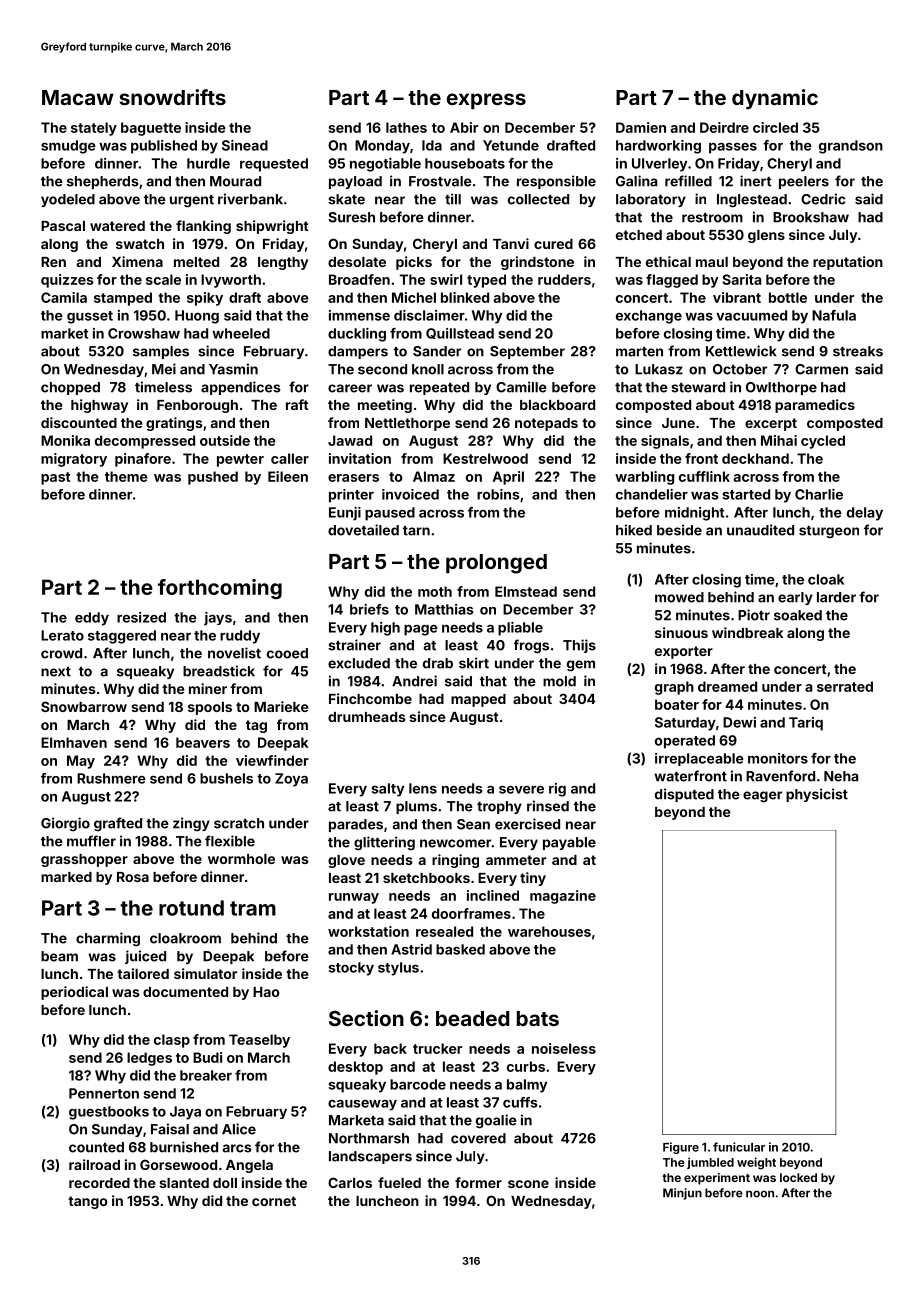 Image resolution: width=924 pixels, height=1308 pixels. Describe the element at coordinates (151, 129) in the screenshot. I see `baguette` at that location.
